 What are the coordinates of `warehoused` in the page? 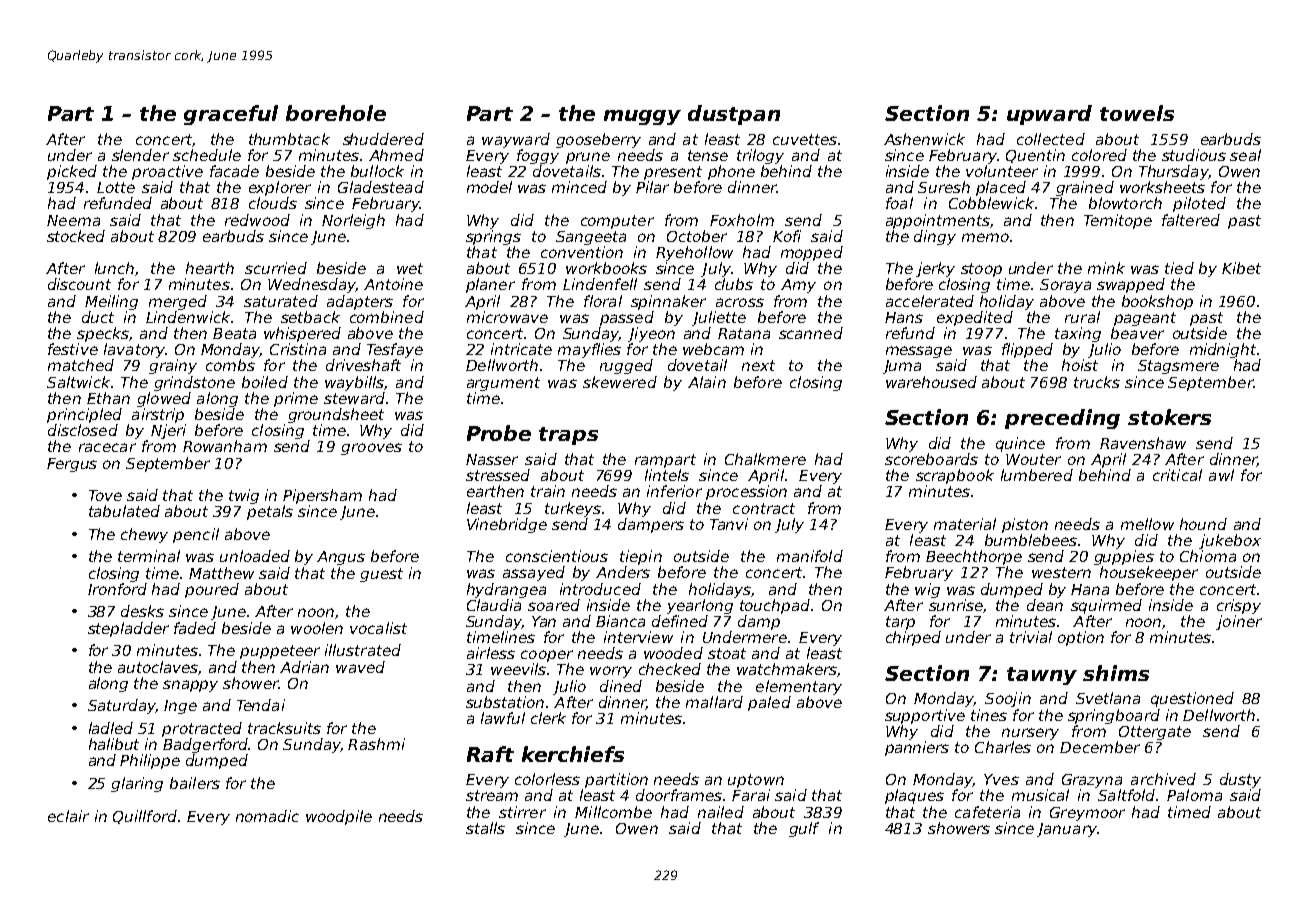 It's located at (931, 382).
